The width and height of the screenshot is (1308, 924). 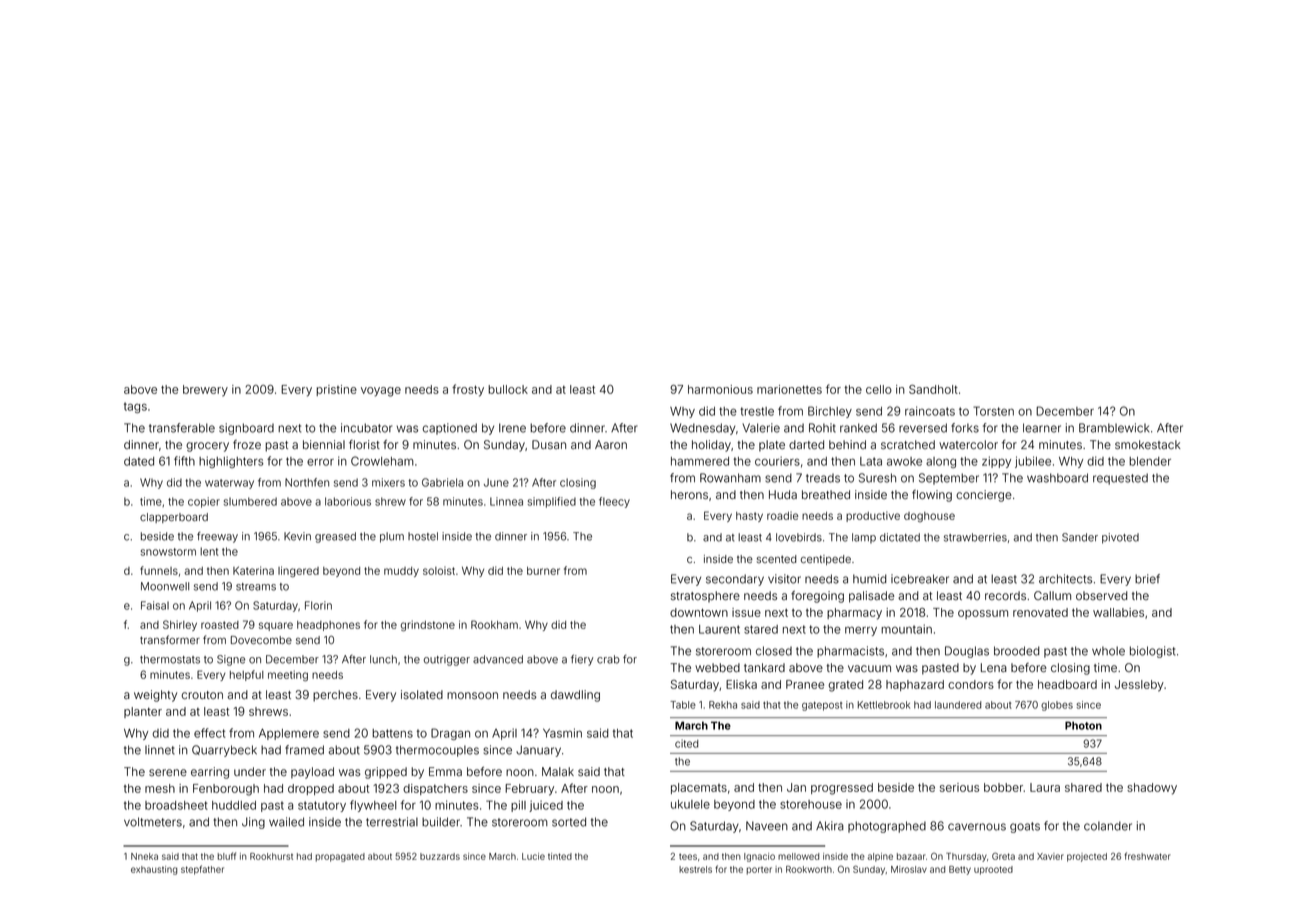 I want to click on pristine, so click(x=336, y=390).
